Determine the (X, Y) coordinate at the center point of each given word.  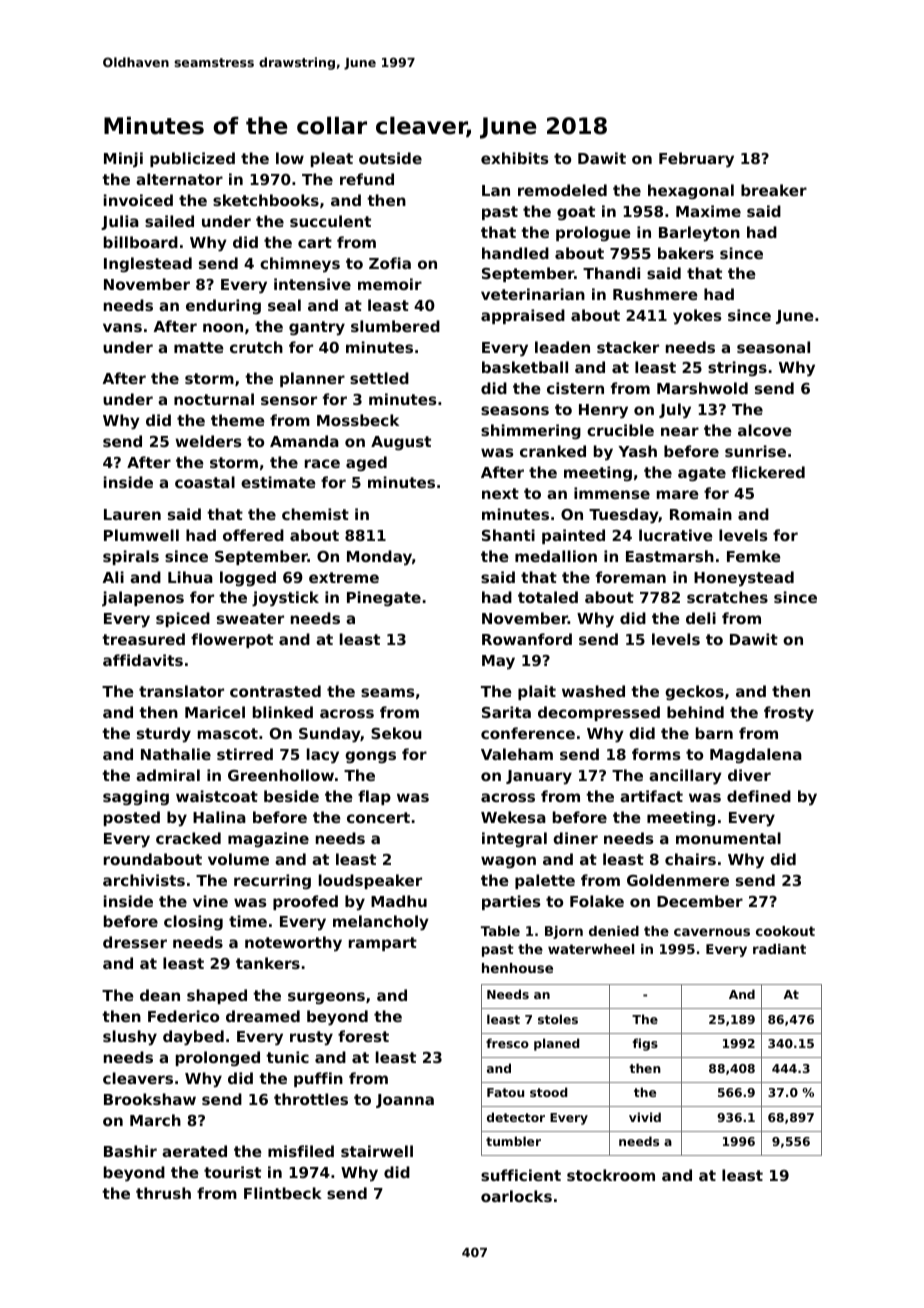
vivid (645, 1117)
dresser (135, 942)
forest (363, 1036)
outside (390, 158)
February (696, 160)
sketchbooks (266, 200)
